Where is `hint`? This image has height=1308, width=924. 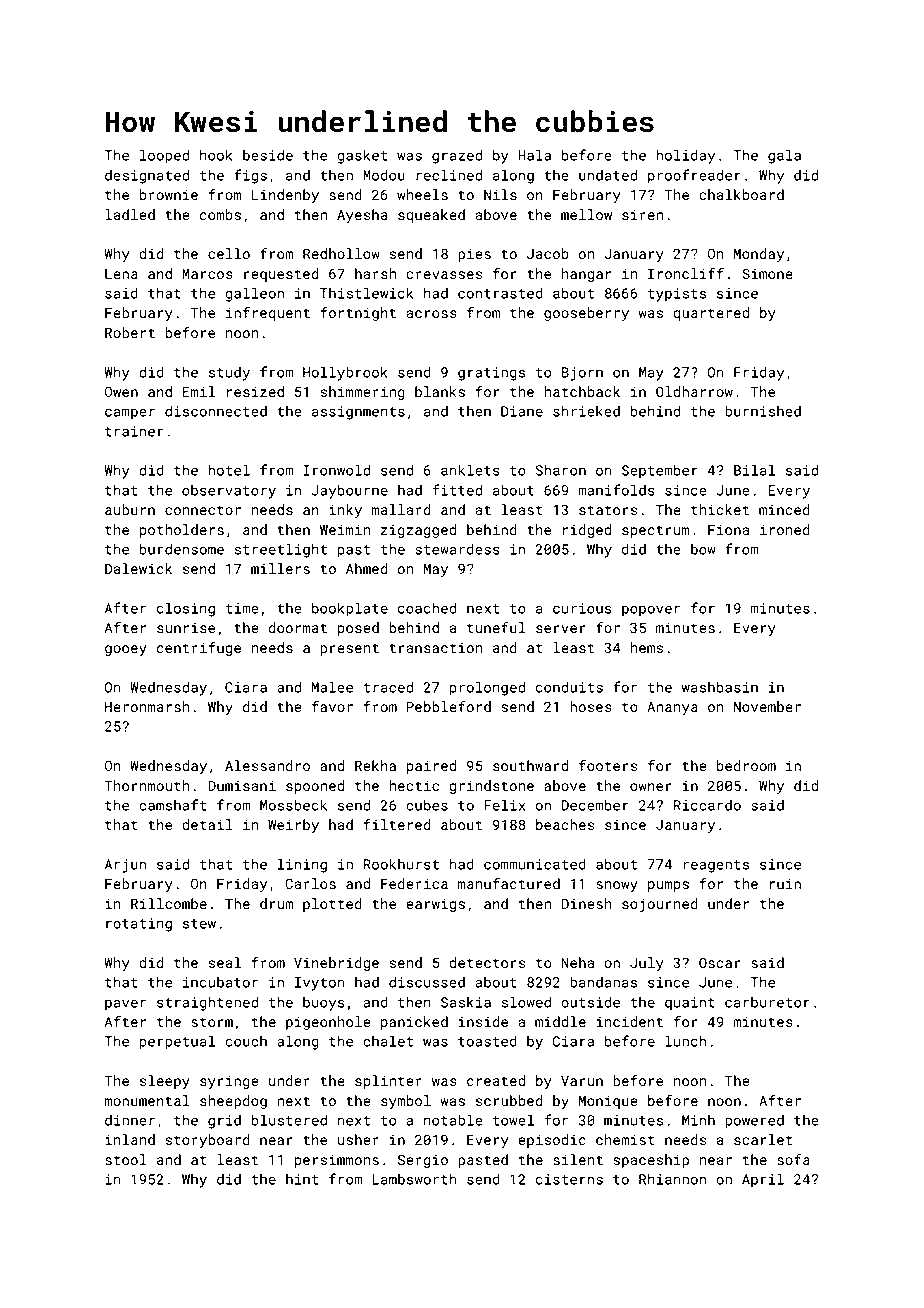
hint is located at coordinates (302, 1179).
